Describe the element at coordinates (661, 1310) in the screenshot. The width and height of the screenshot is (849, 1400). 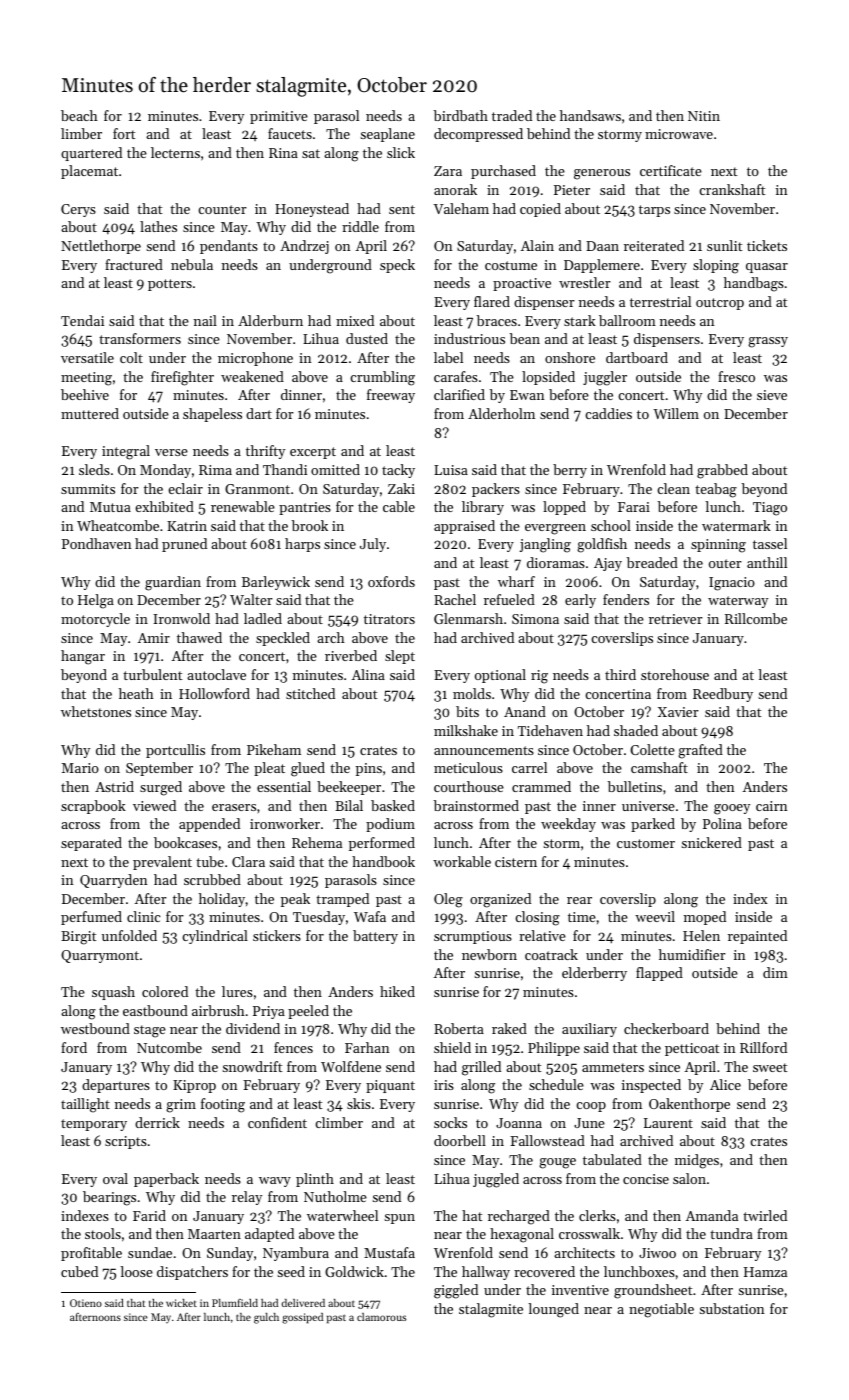
I see `negotiable` at that location.
